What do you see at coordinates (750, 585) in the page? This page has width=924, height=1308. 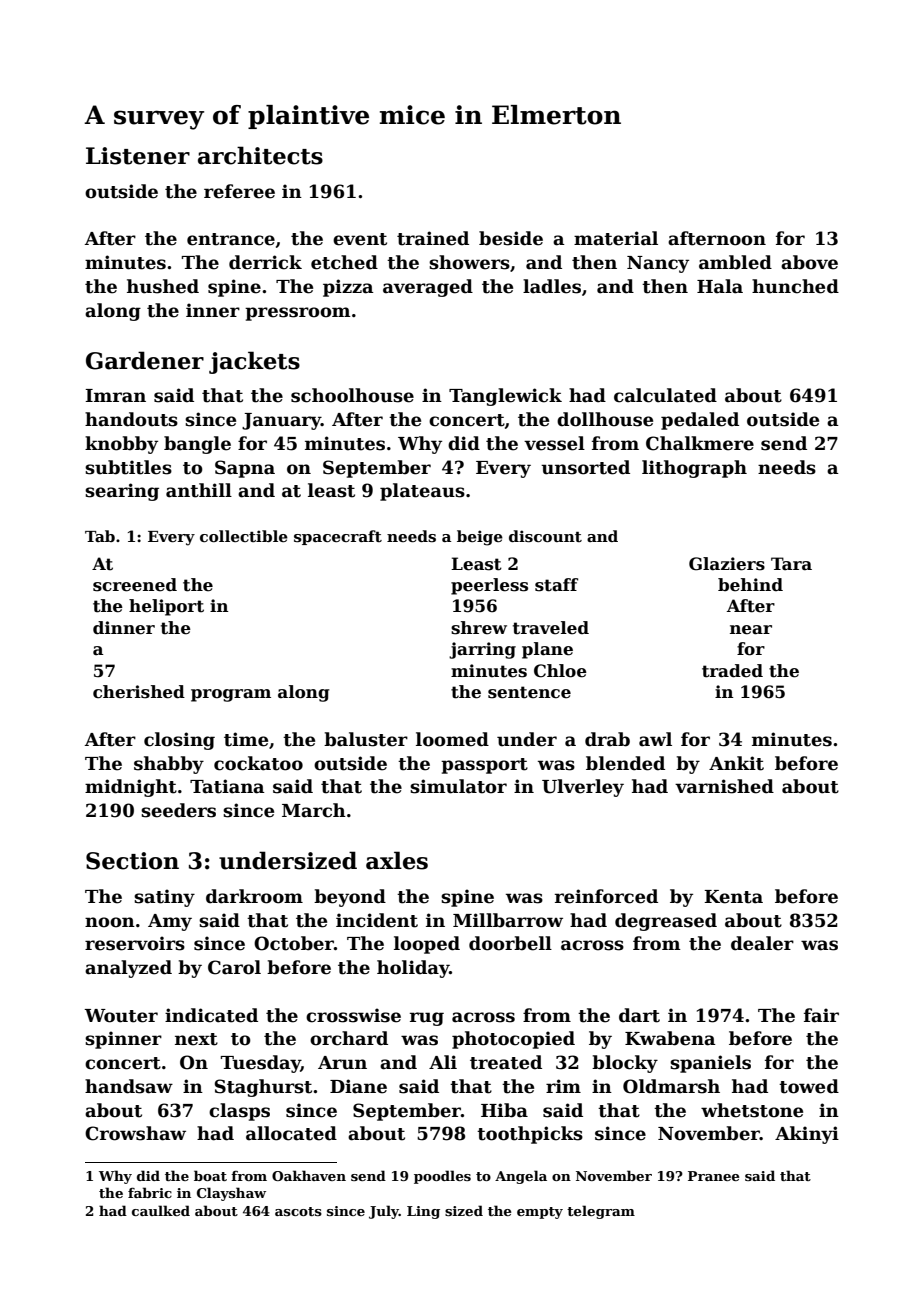 I see `behind` at bounding box center [750, 585].
